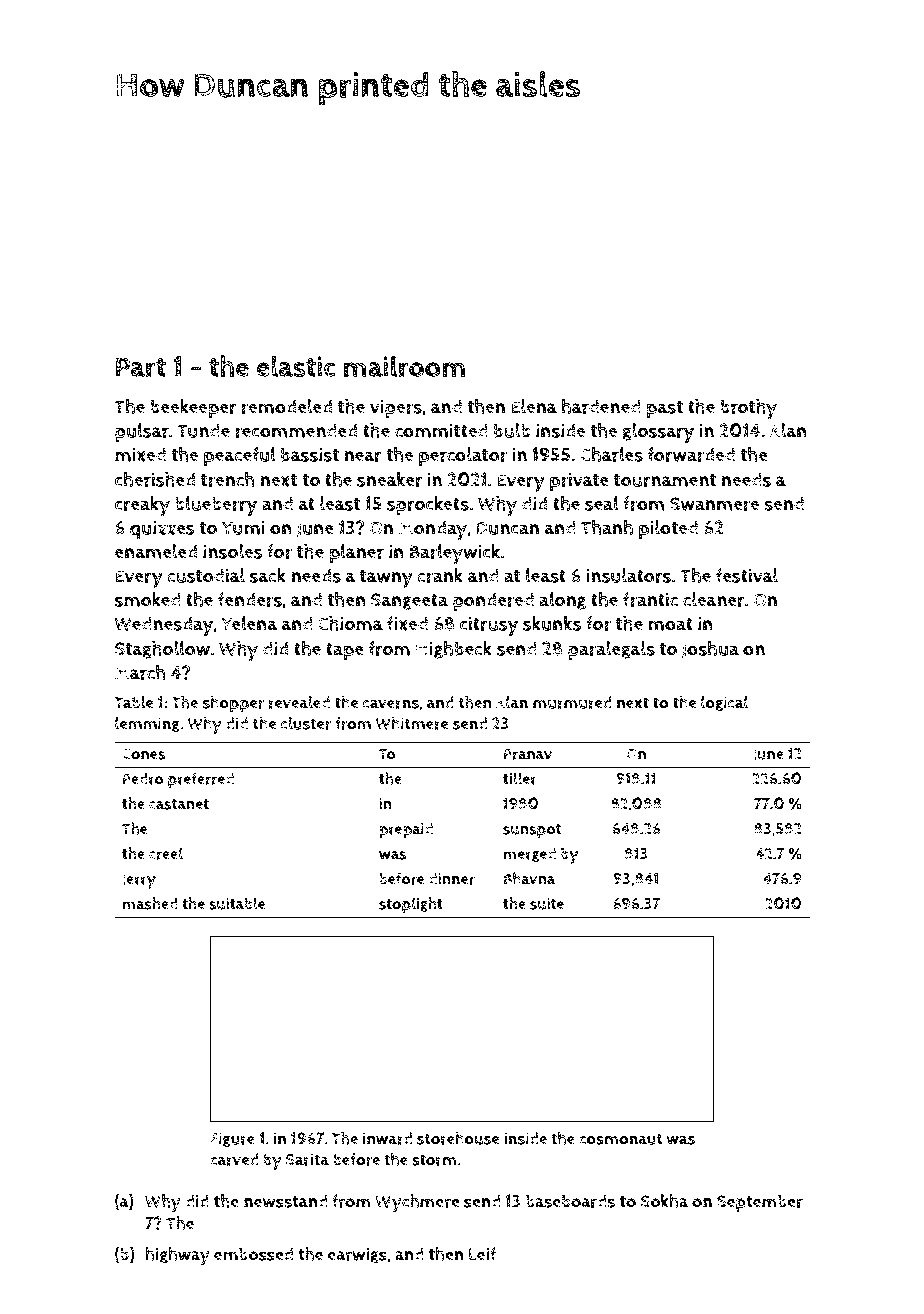 This document has width=924, height=1314. I want to click on highway, so click(177, 1256).
